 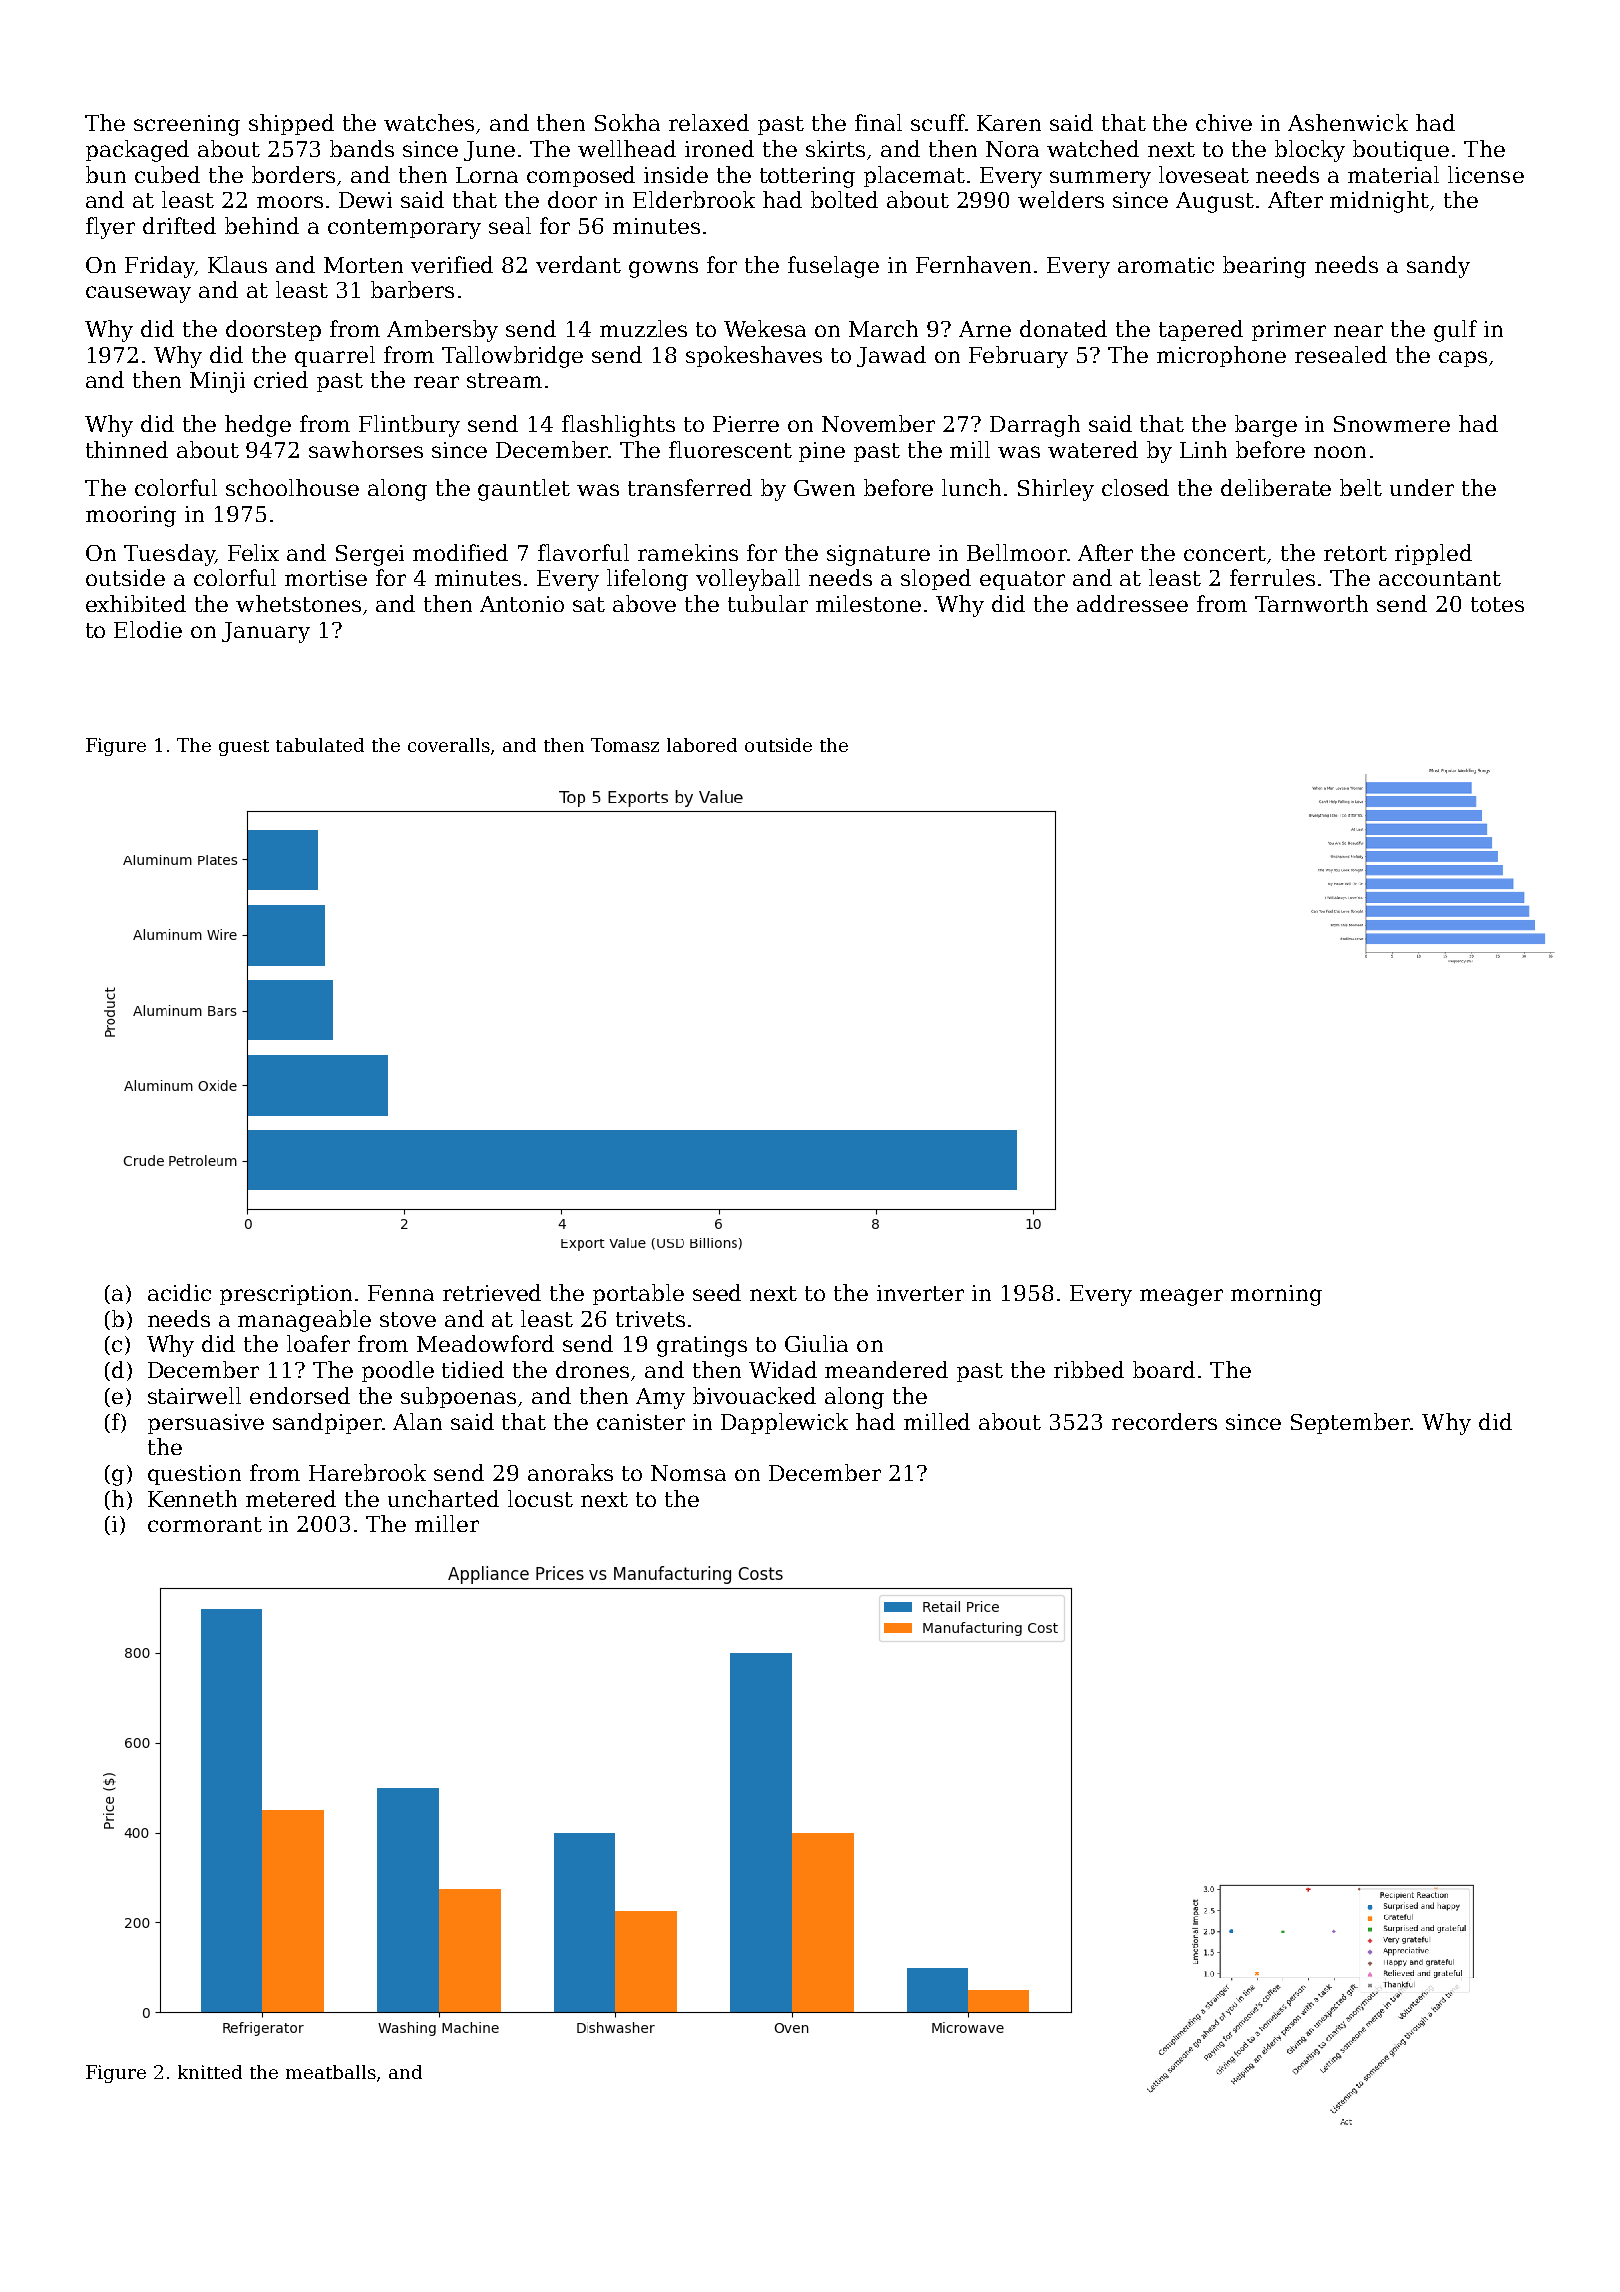 I want to click on addressee, so click(x=1132, y=603).
